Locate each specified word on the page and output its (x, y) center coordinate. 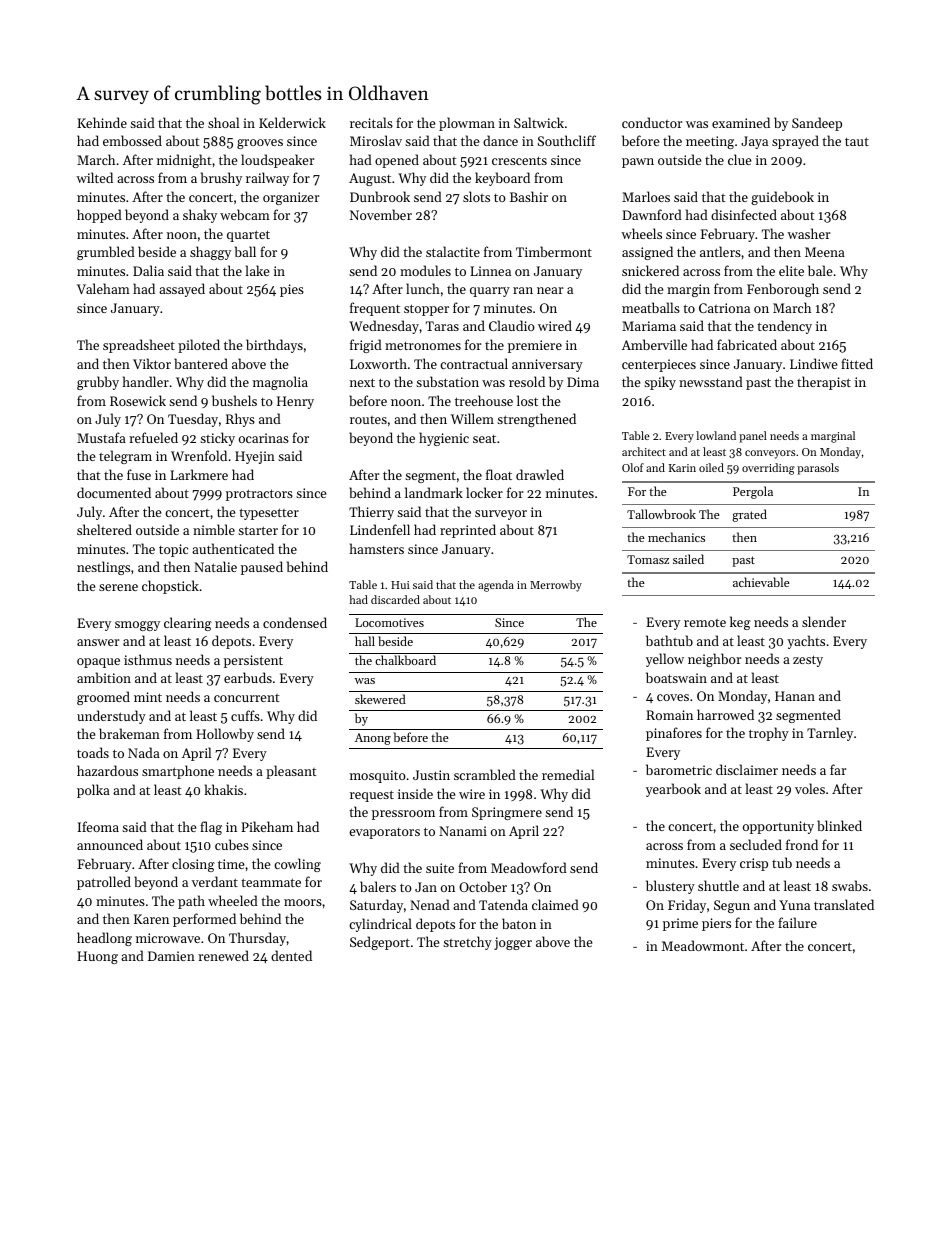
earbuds (248, 677)
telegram (125, 457)
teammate (271, 882)
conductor (652, 122)
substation (447, 381)
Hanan (795, 696)
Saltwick (539, 122)
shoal (223, 122)
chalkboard (405, 660)
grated (749, 515)
